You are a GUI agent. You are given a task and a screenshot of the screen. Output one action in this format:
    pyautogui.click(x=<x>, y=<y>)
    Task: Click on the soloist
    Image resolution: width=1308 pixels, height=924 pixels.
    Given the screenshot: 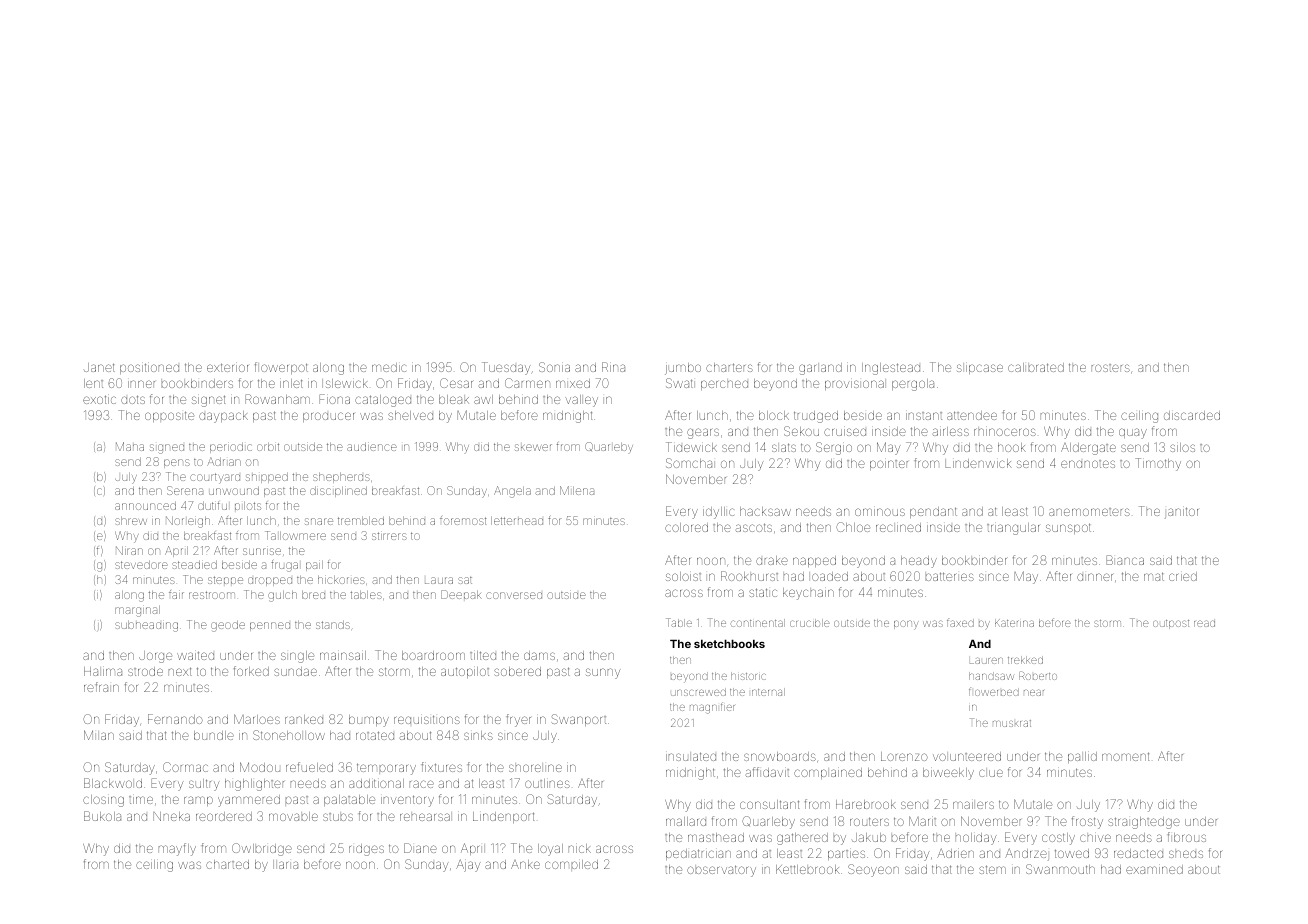 What is the action you would take?
    pyautogui.click(x=683, y=576)
